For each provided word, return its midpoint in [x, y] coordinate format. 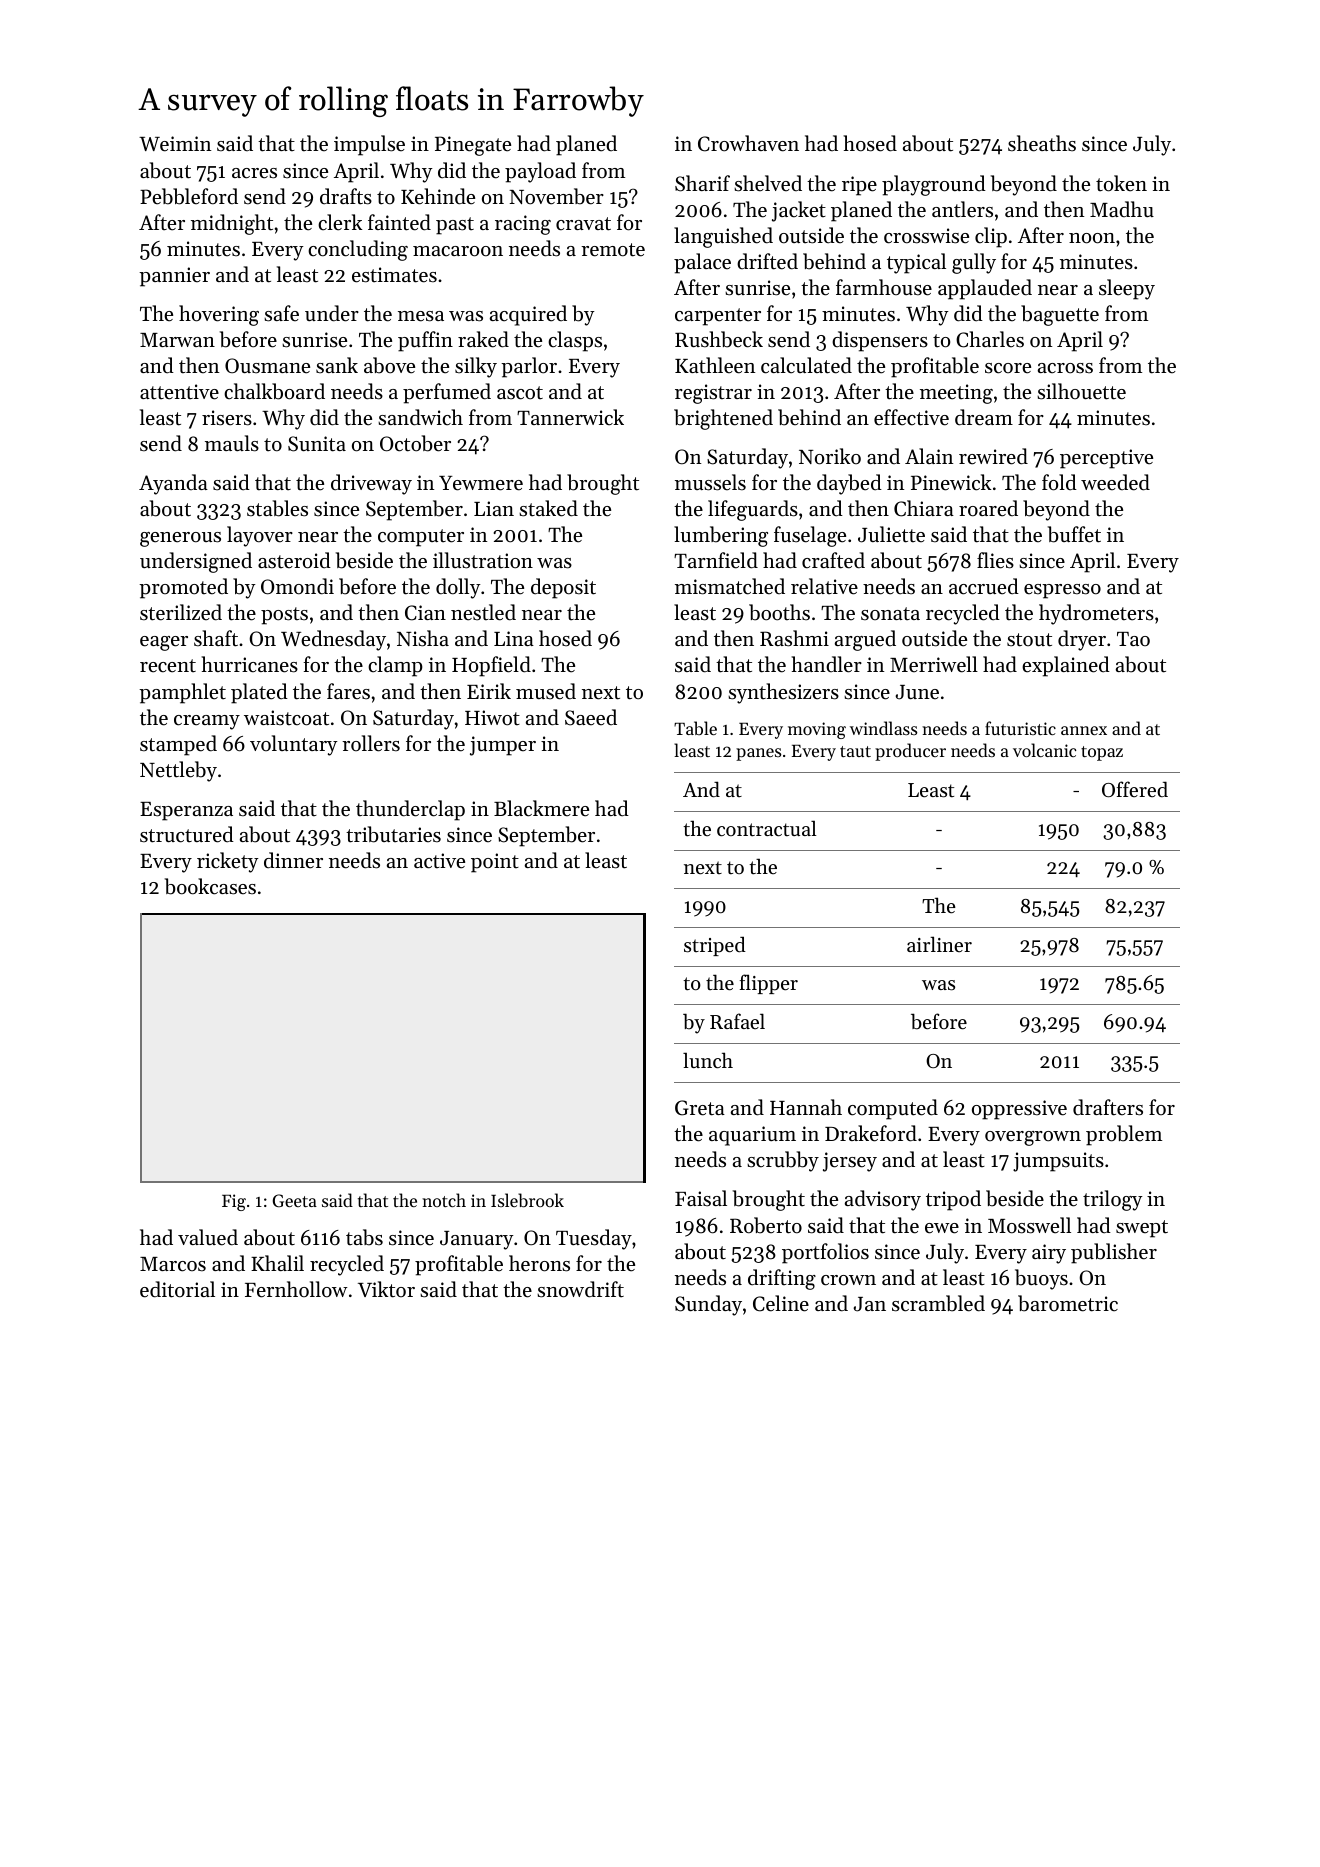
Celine [781, 1303]
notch [444, 1200]
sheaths [1042, 143]
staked [548, 508]
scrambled [938, 1303]
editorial [177, 1289]
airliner [939, 944]
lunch [708, 1060]
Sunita [317, 444]
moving [817, 730]
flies [995, 560]
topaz [1102, 753]
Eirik [489, 691]
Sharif [702, 183]
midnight [232, 224]
